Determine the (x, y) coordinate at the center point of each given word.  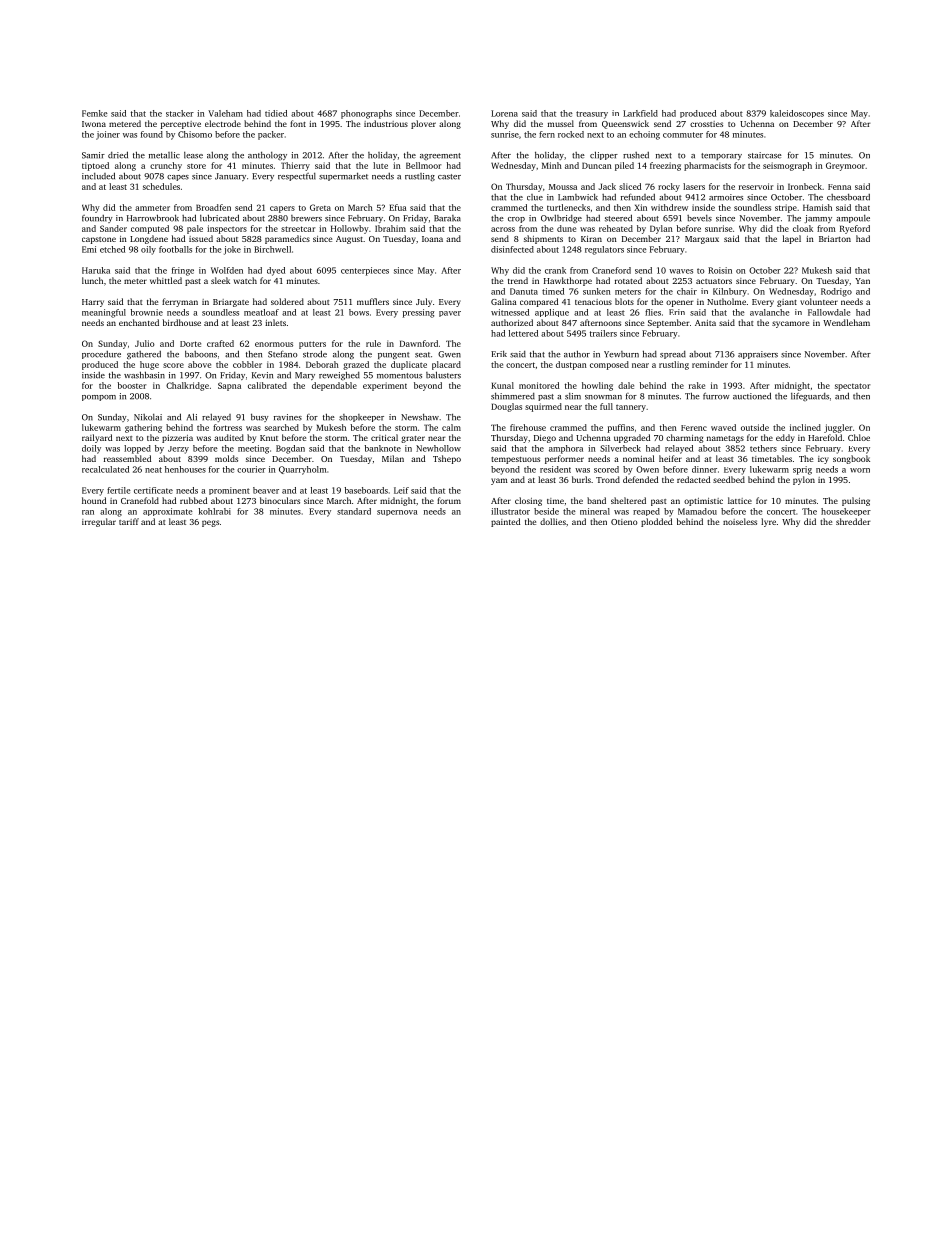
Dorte (190, 344)
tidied (276, 113)
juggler (838, 428)
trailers (603, 333)
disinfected (512, 249)
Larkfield (640, 113)
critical (384, 437)
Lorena (504, 113)
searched (282, 427)
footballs (175, 249)
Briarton (835, 239)
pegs (210, 523)
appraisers (758, 355)
